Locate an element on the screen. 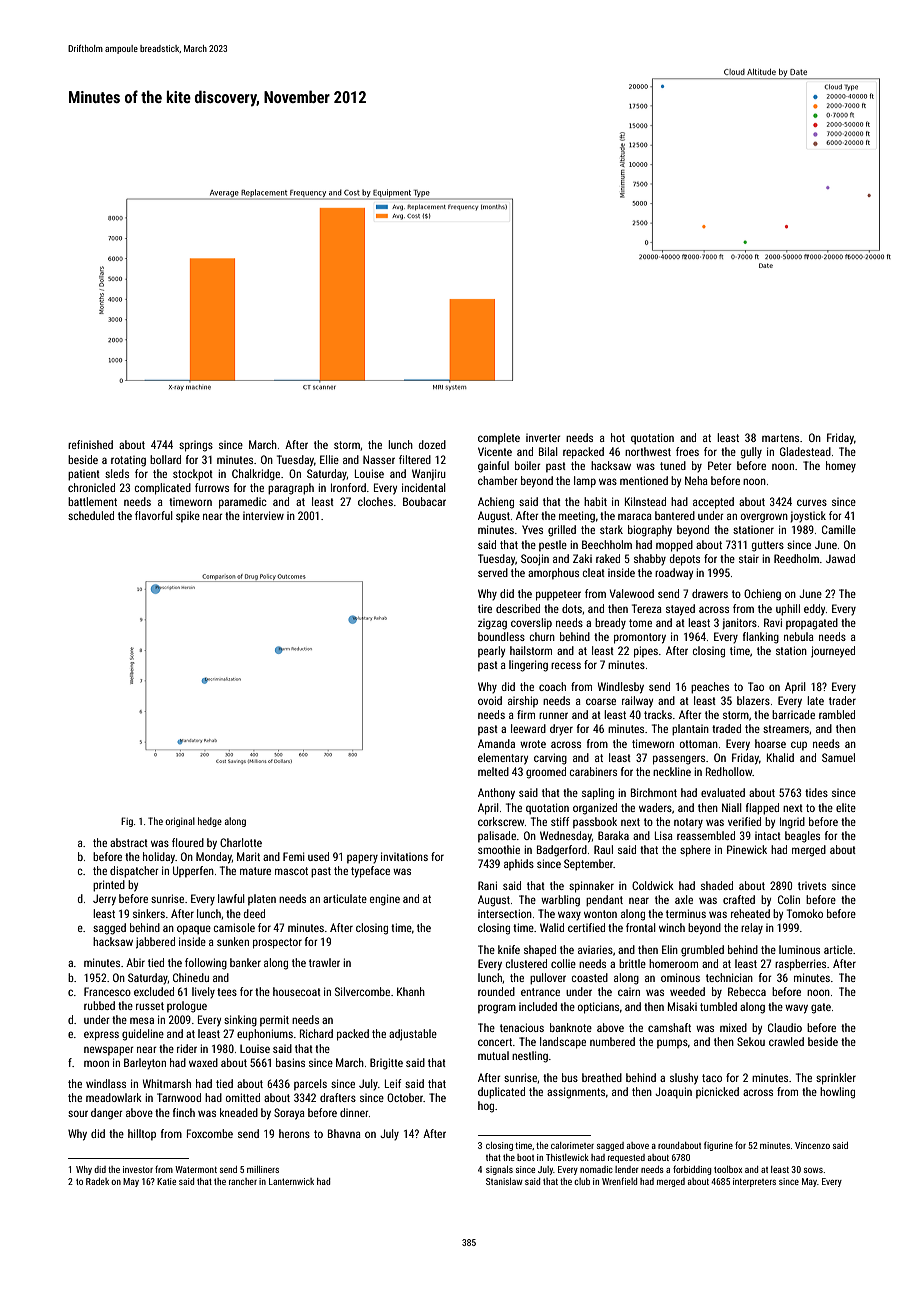  ovoid is located at coordinates (490, 700).
